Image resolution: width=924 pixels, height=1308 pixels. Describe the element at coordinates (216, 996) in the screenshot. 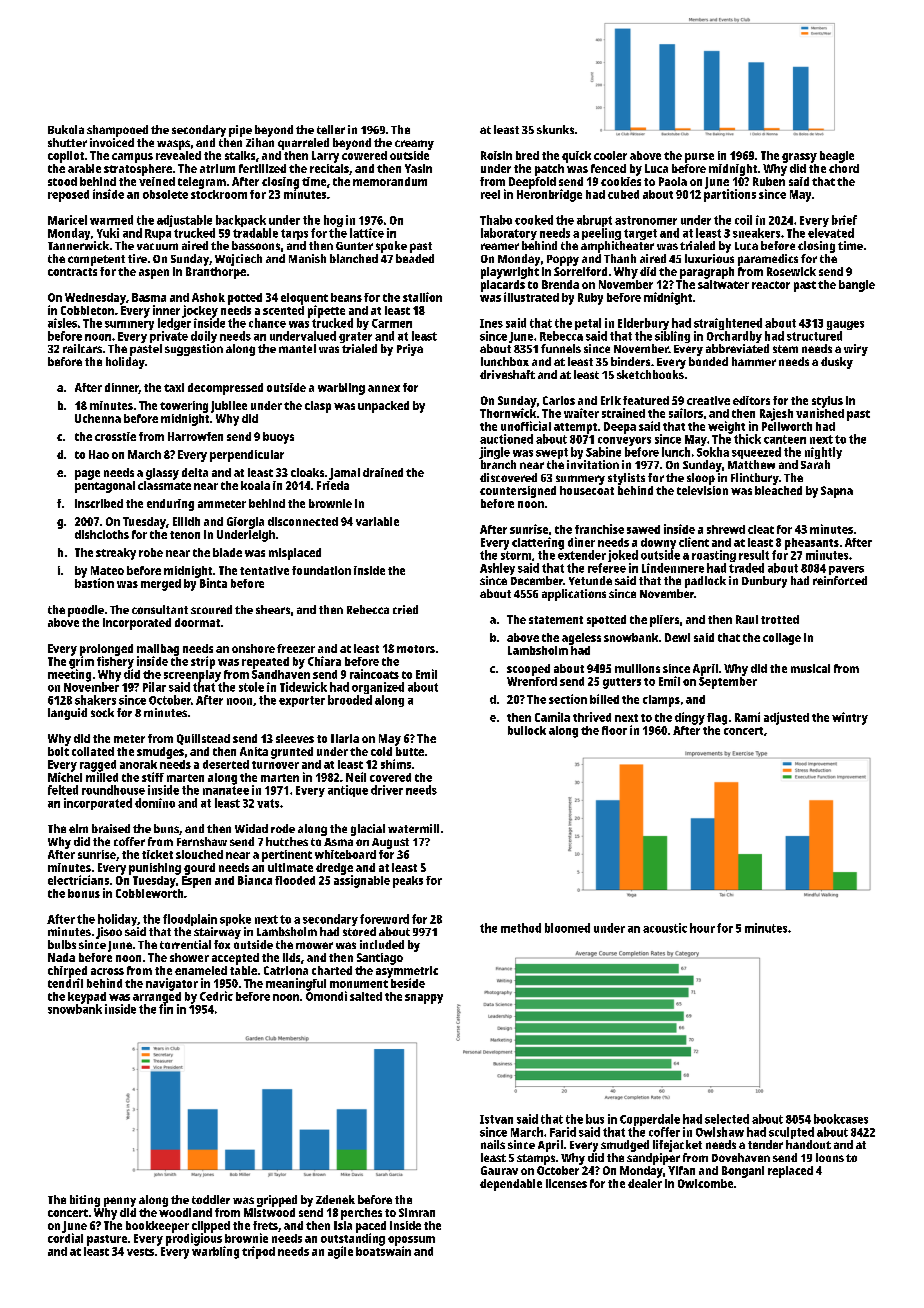

I see `Cedric` at that location.
